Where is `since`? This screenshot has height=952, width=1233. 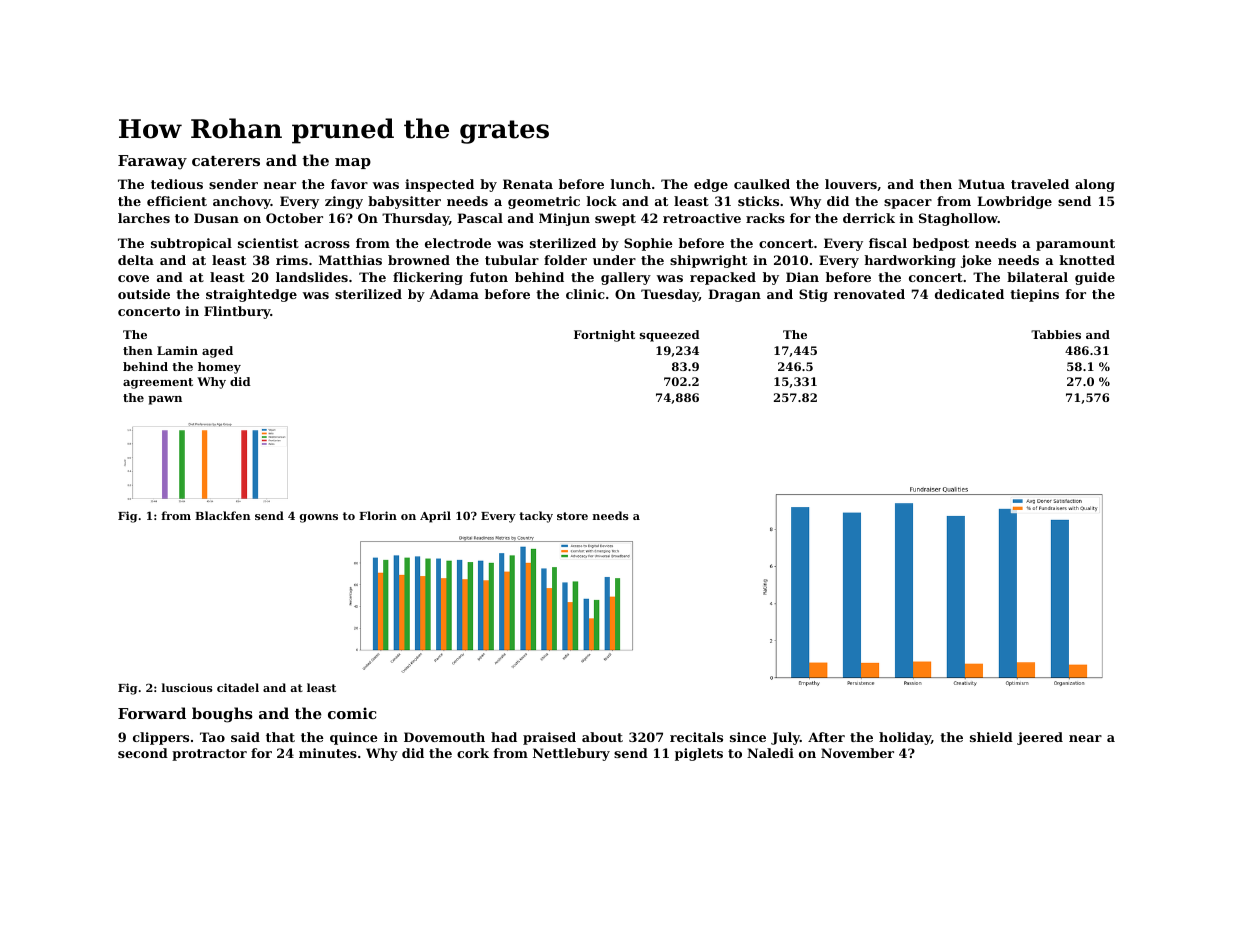 since is located at coordinates (748, 737).
